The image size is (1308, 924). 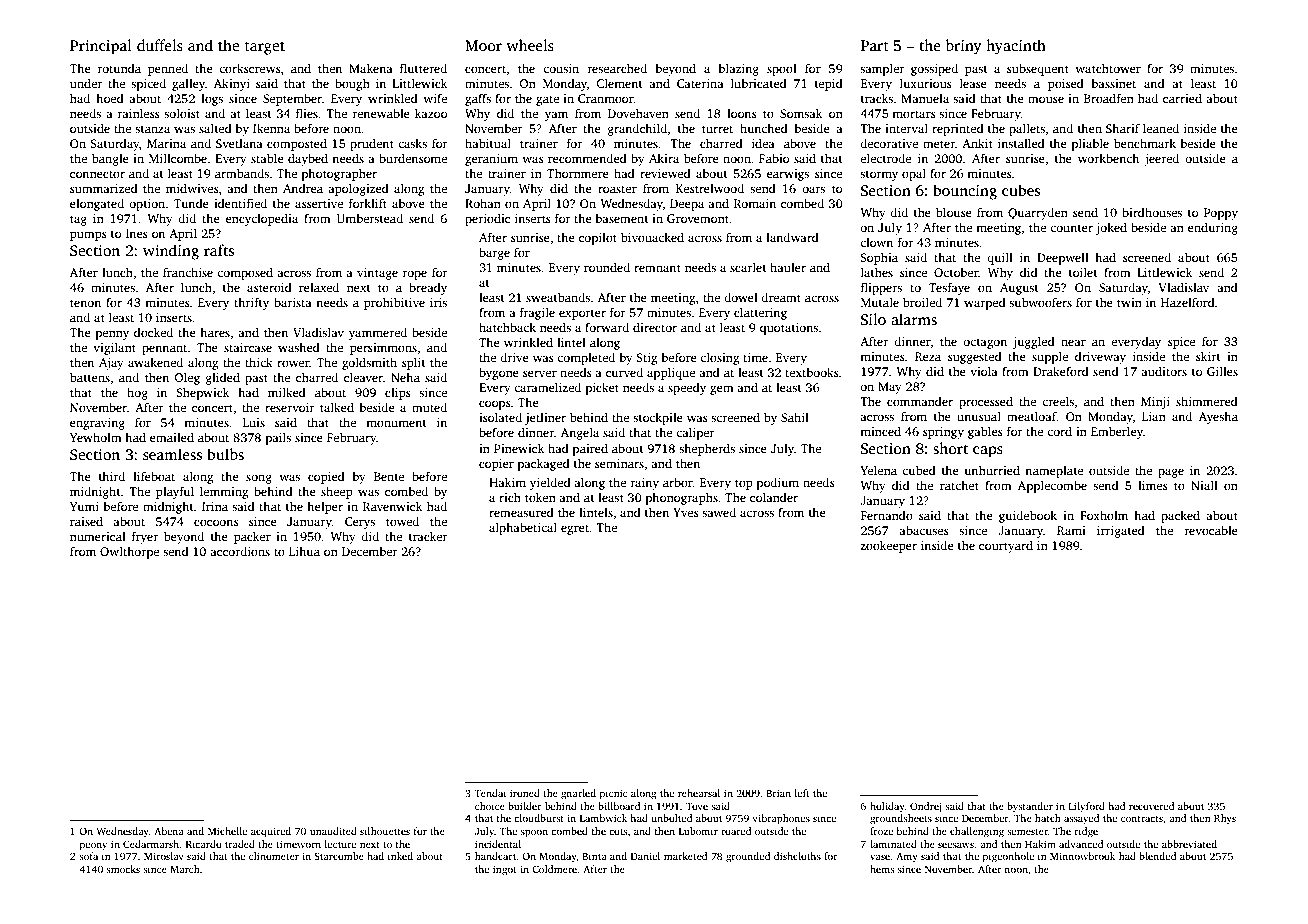 What do you see at coordinates (1006, 546) in the screenshot?
I see `courtyard` at bounding box center [1006, 546].
